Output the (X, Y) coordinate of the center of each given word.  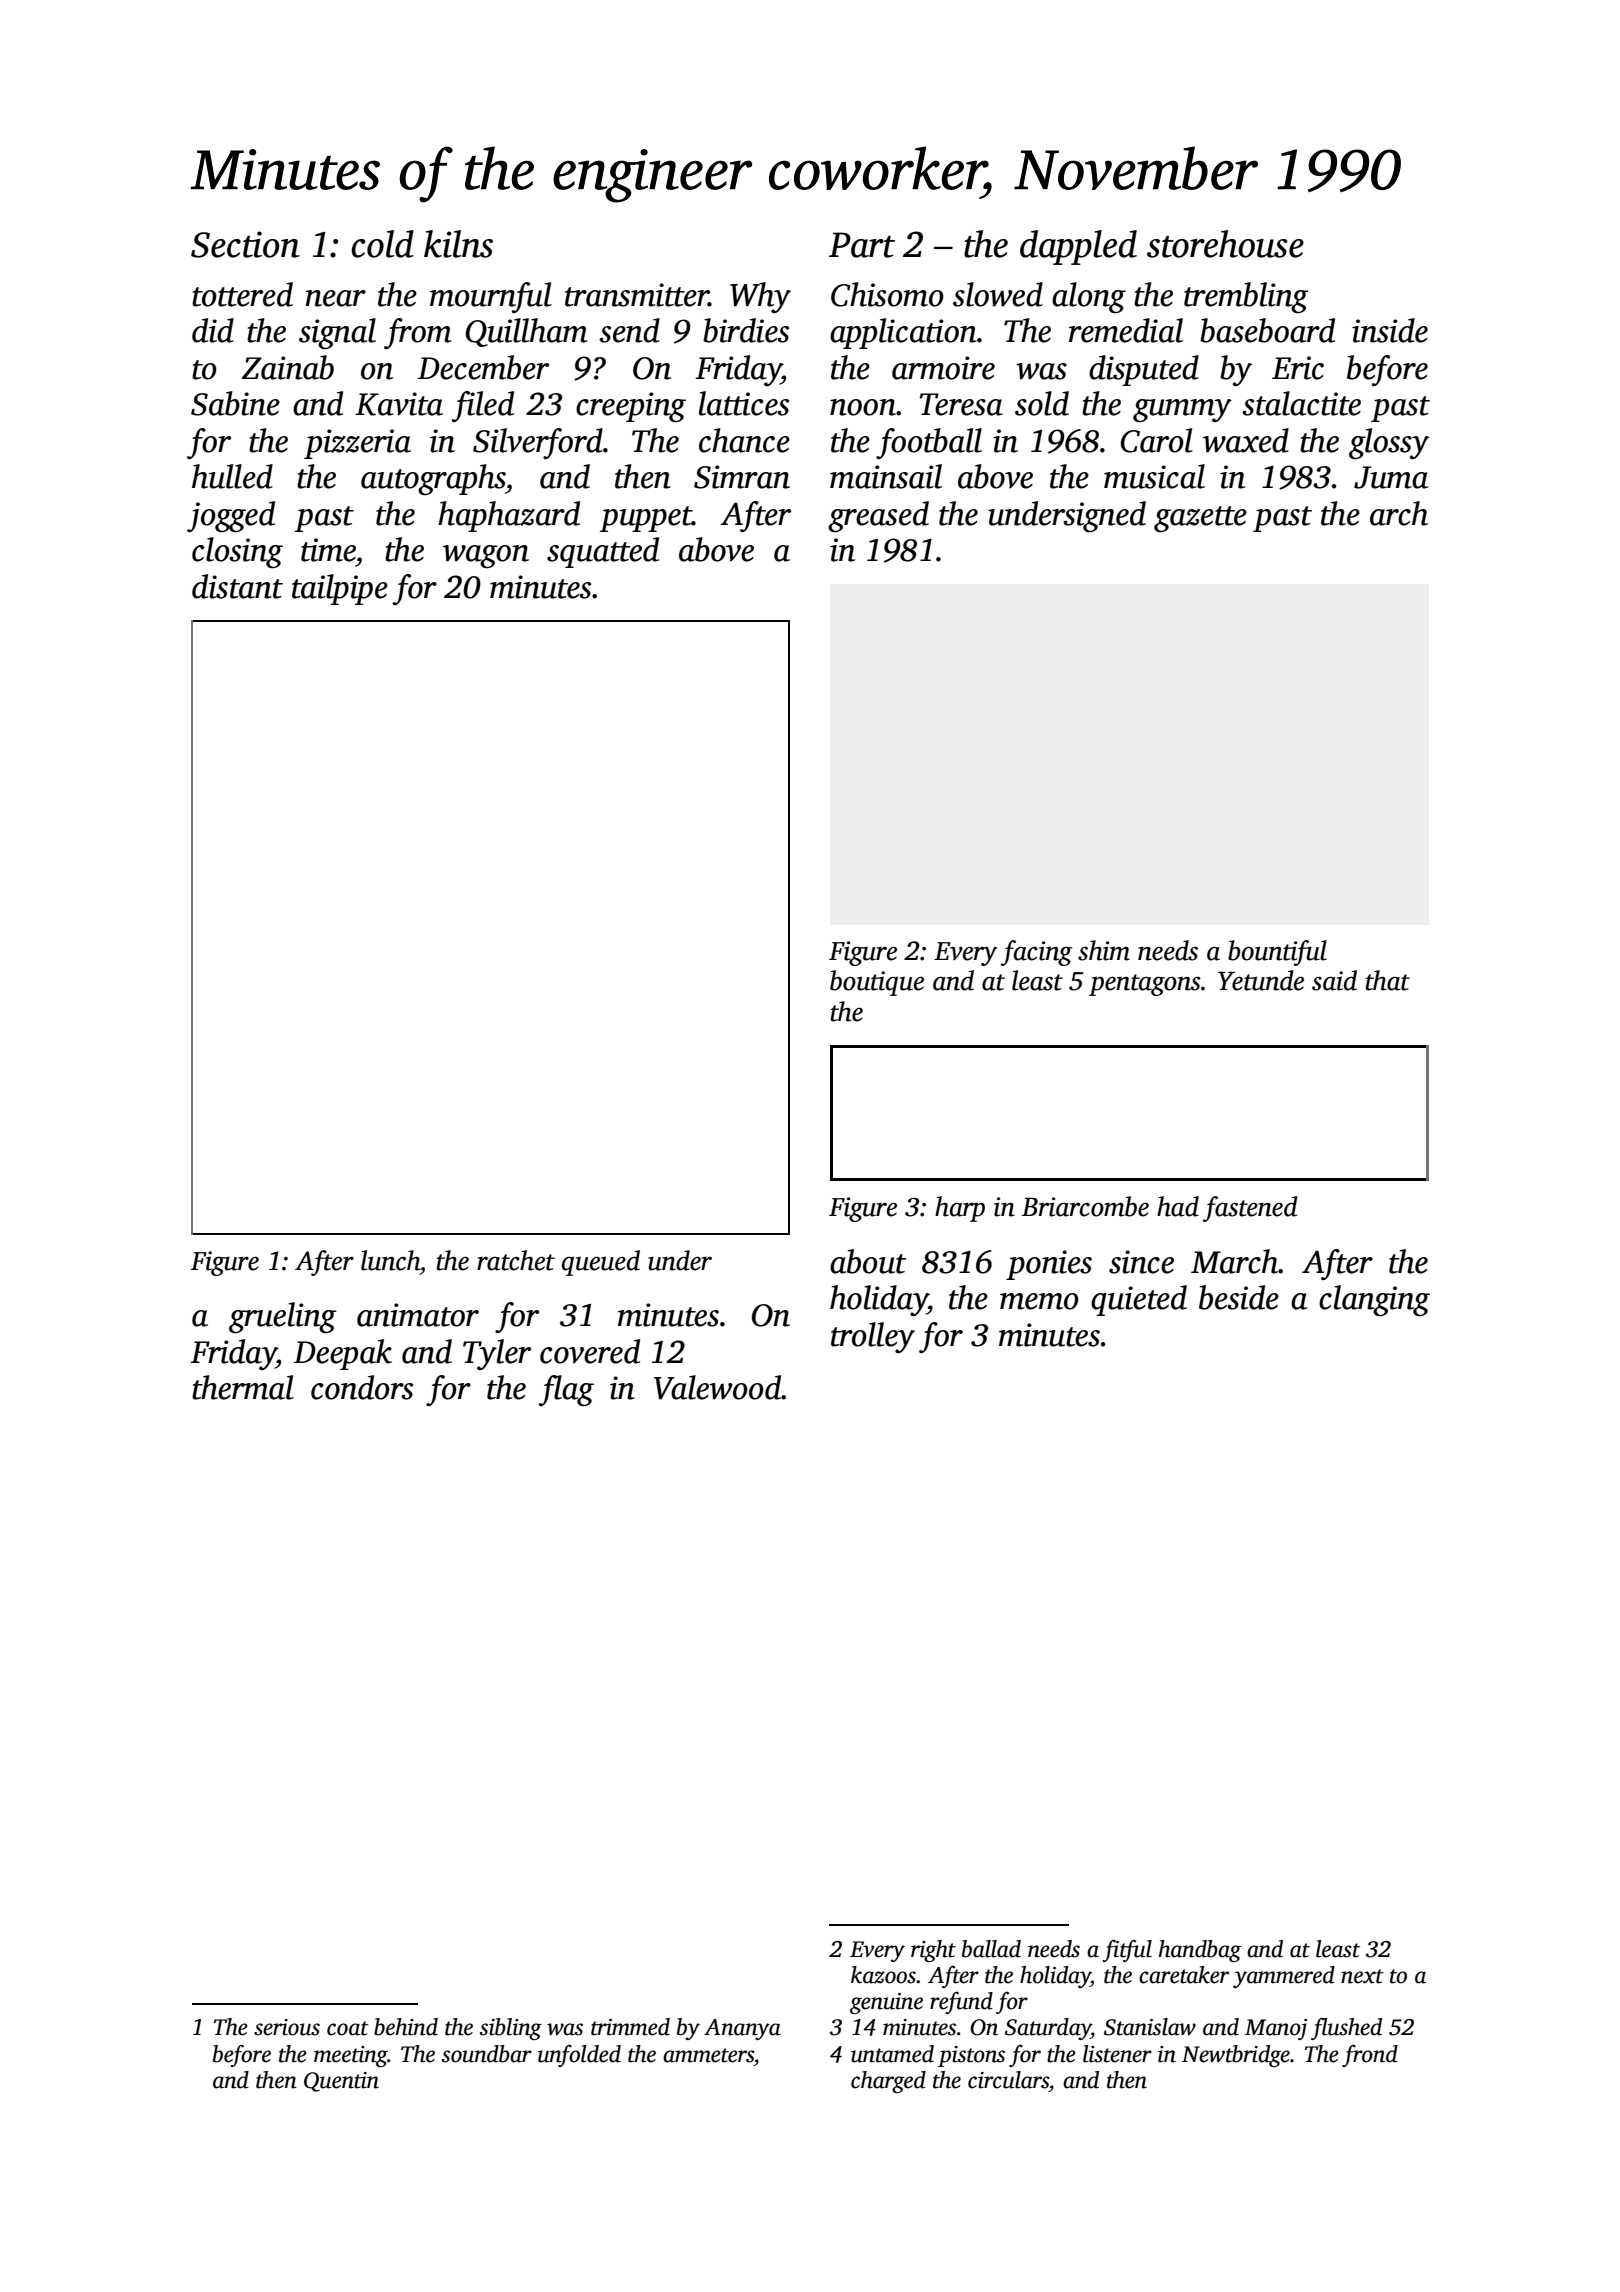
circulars (1008, 2080)
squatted (603, 552)
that (1388, 980)
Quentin (341, 2082)
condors (362, 1387)
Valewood (718, 1387)
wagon (486, 557)
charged (888, 2082)
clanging (1374, 1301)
